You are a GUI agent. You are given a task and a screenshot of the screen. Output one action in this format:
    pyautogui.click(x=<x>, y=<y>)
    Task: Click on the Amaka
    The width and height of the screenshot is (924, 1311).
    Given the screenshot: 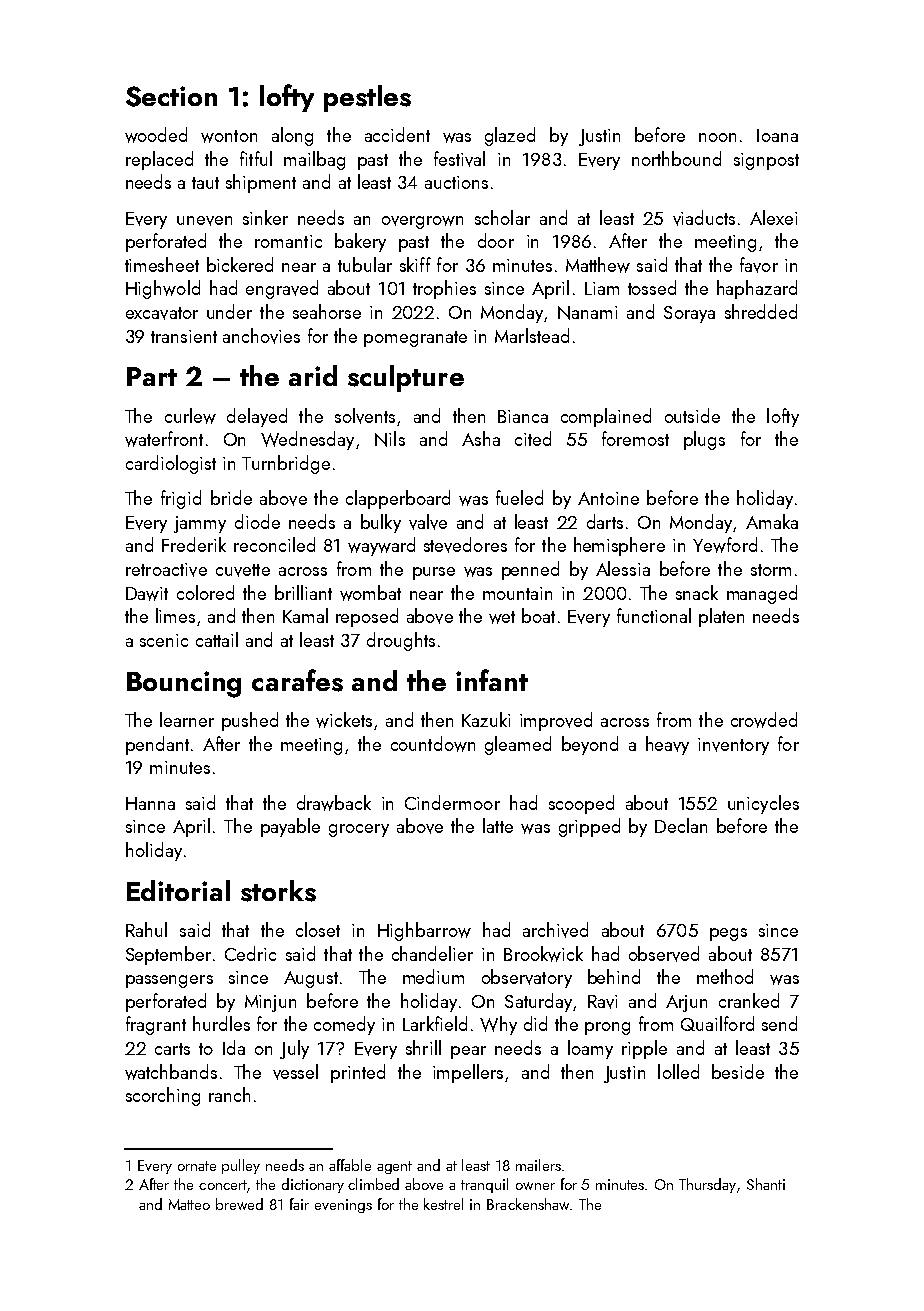 What is the action you would take?
    pyautogui.click(x=772, y=521)
